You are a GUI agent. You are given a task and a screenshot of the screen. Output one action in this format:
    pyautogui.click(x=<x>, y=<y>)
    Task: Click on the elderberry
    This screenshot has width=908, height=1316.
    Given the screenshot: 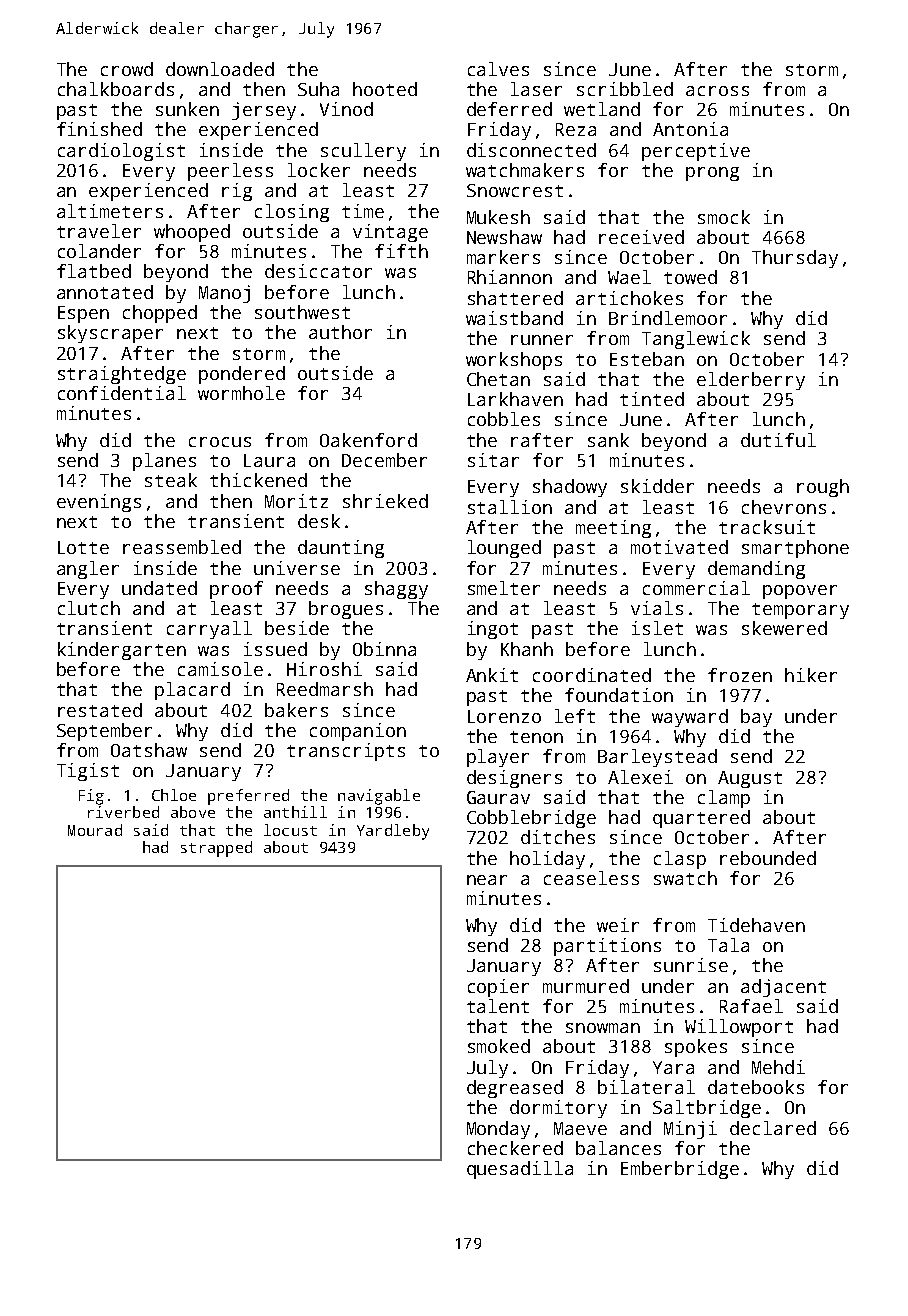 What is the action you would take?
    pyautogui.click(x=751, y=381)
